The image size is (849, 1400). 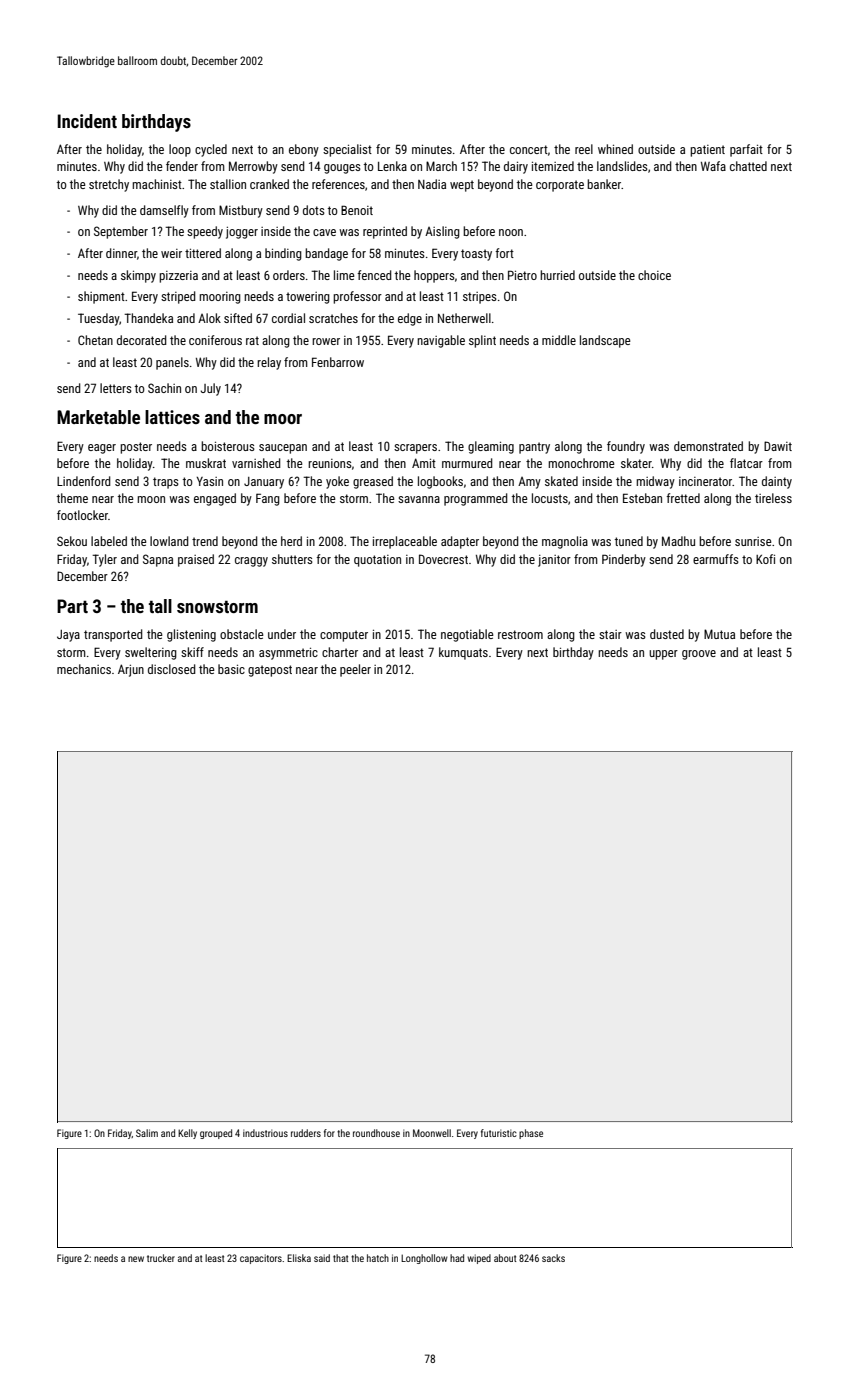 What do you see at coordinates (624, 560) in the screenshot?
I see `Pinderby` at bounding box center [624, 560].
